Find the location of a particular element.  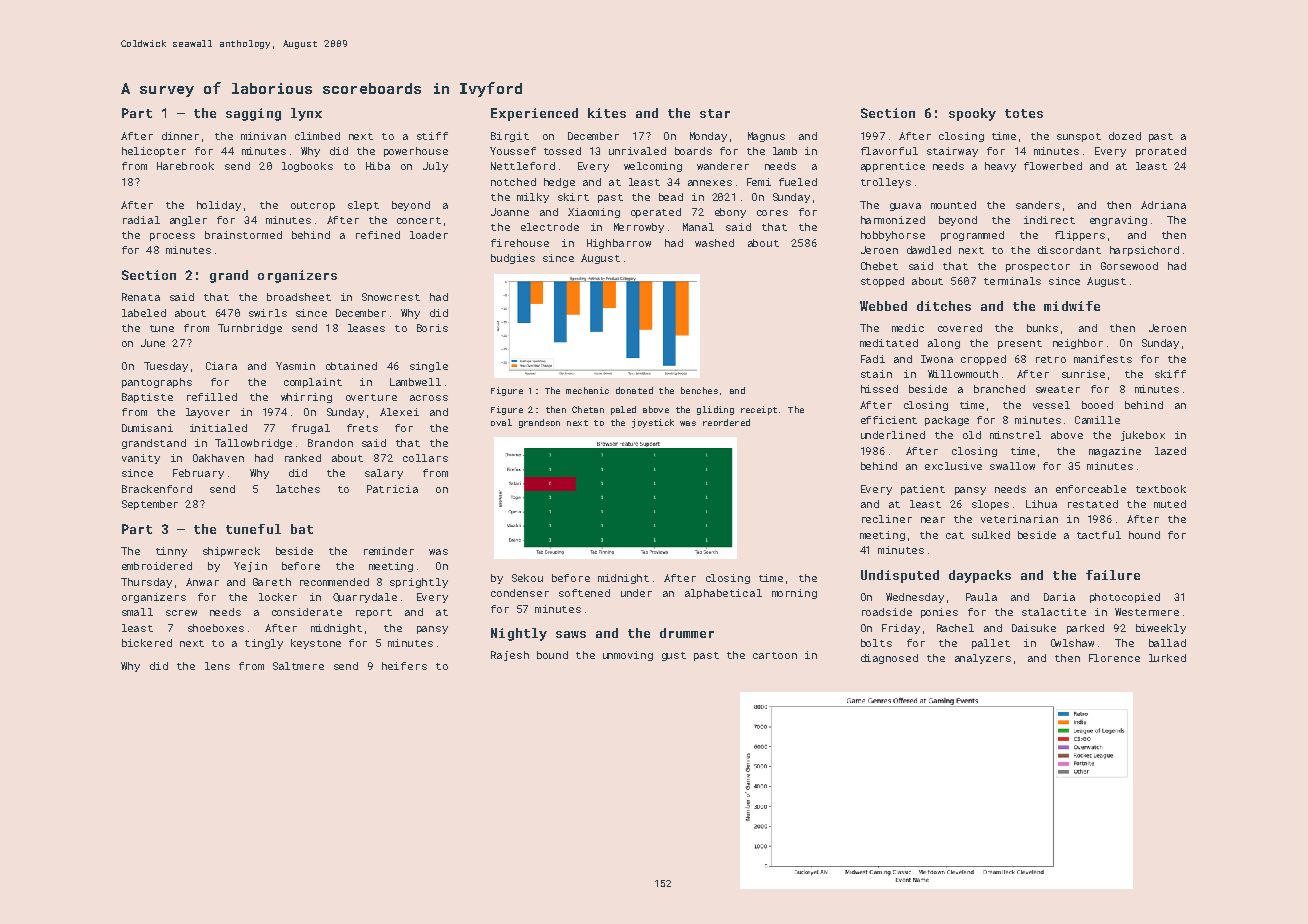

tinny is located at coordinates (171, 552).
